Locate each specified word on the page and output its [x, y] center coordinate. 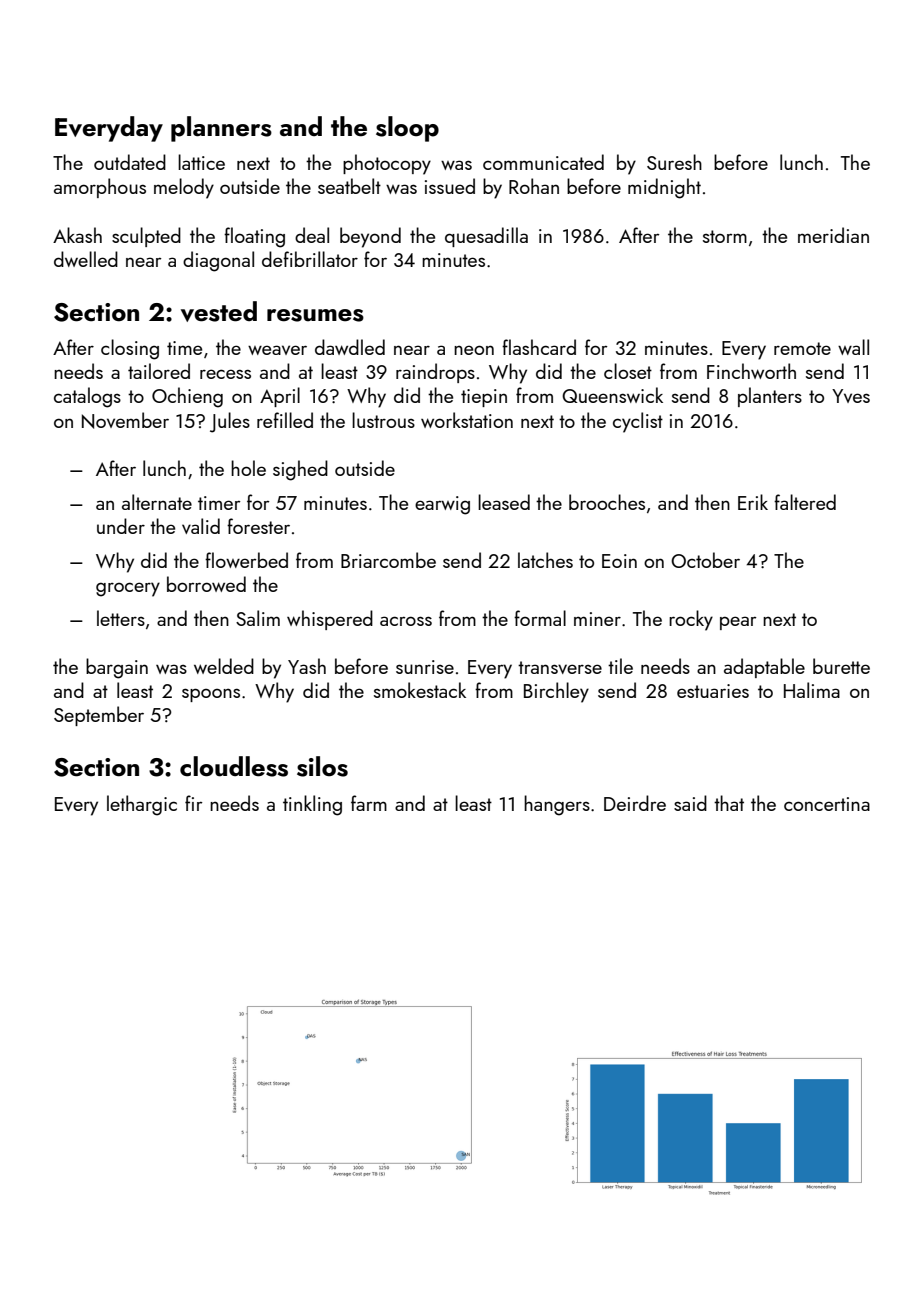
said [690, 803]
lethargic [142, 805]
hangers [557, 805]
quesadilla [486, 237]
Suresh [674, 162]
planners [221, 129]
